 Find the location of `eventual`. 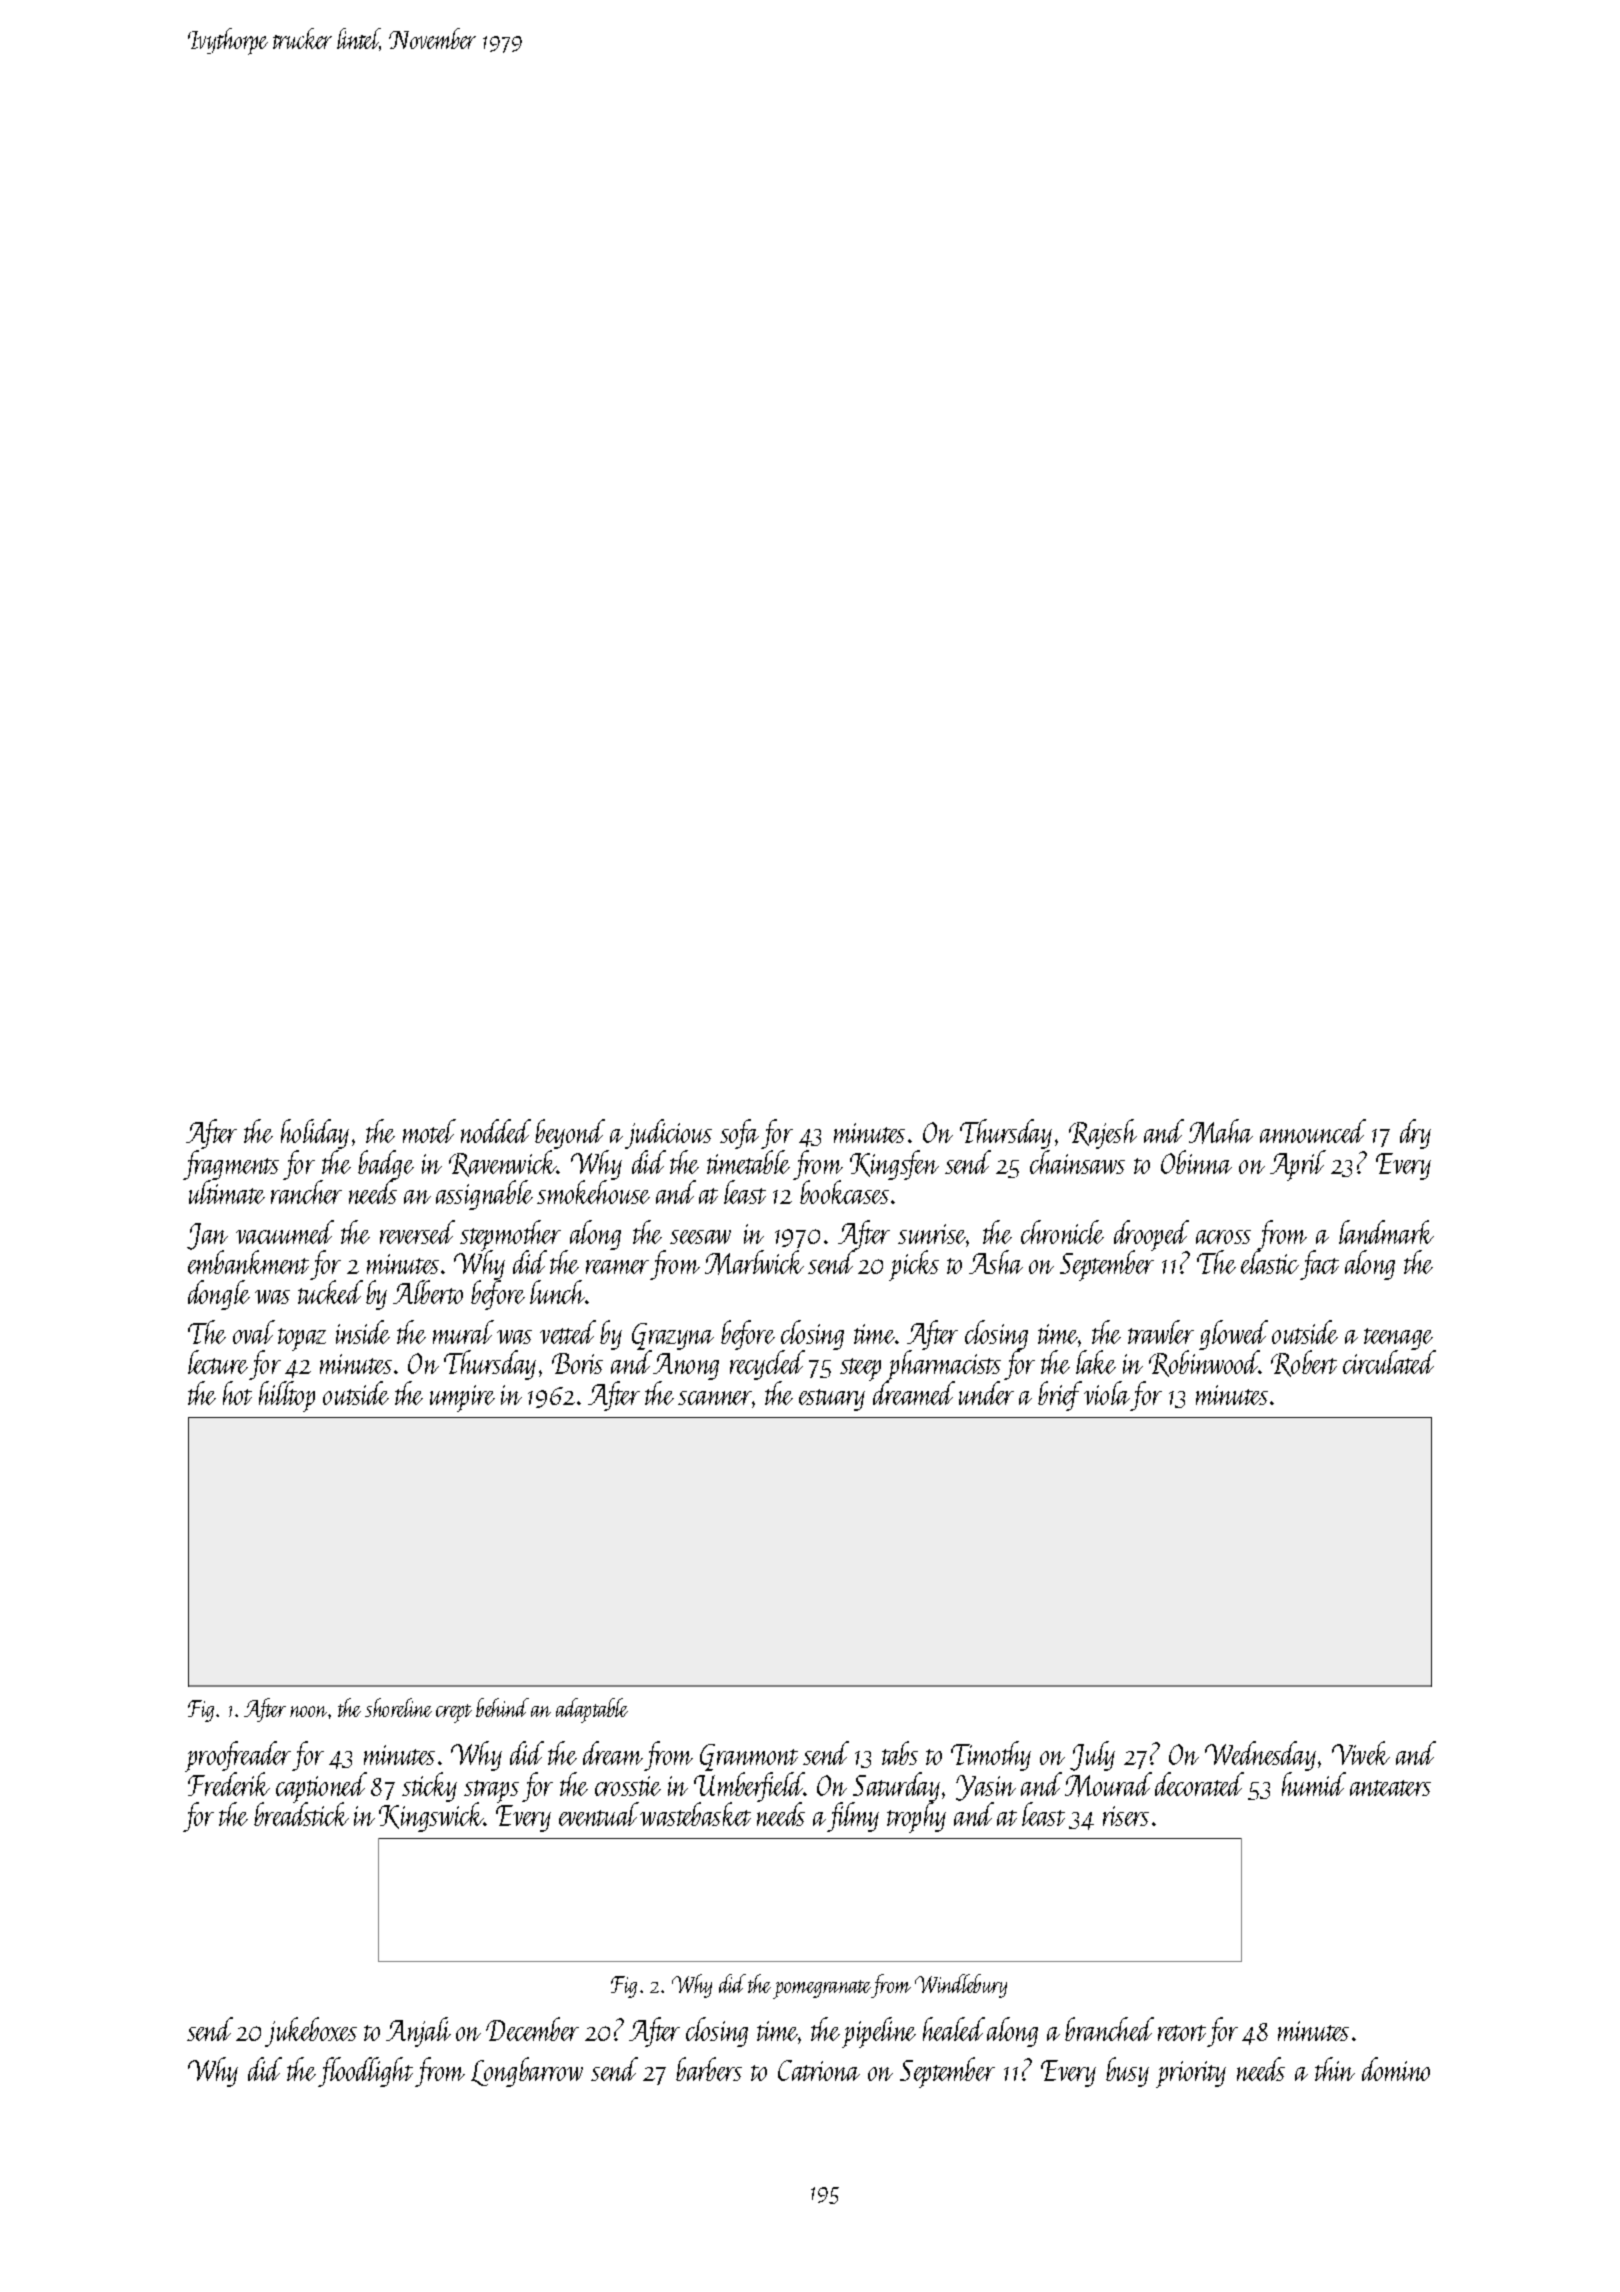

eventual is located at coordinates (599, 1814).
